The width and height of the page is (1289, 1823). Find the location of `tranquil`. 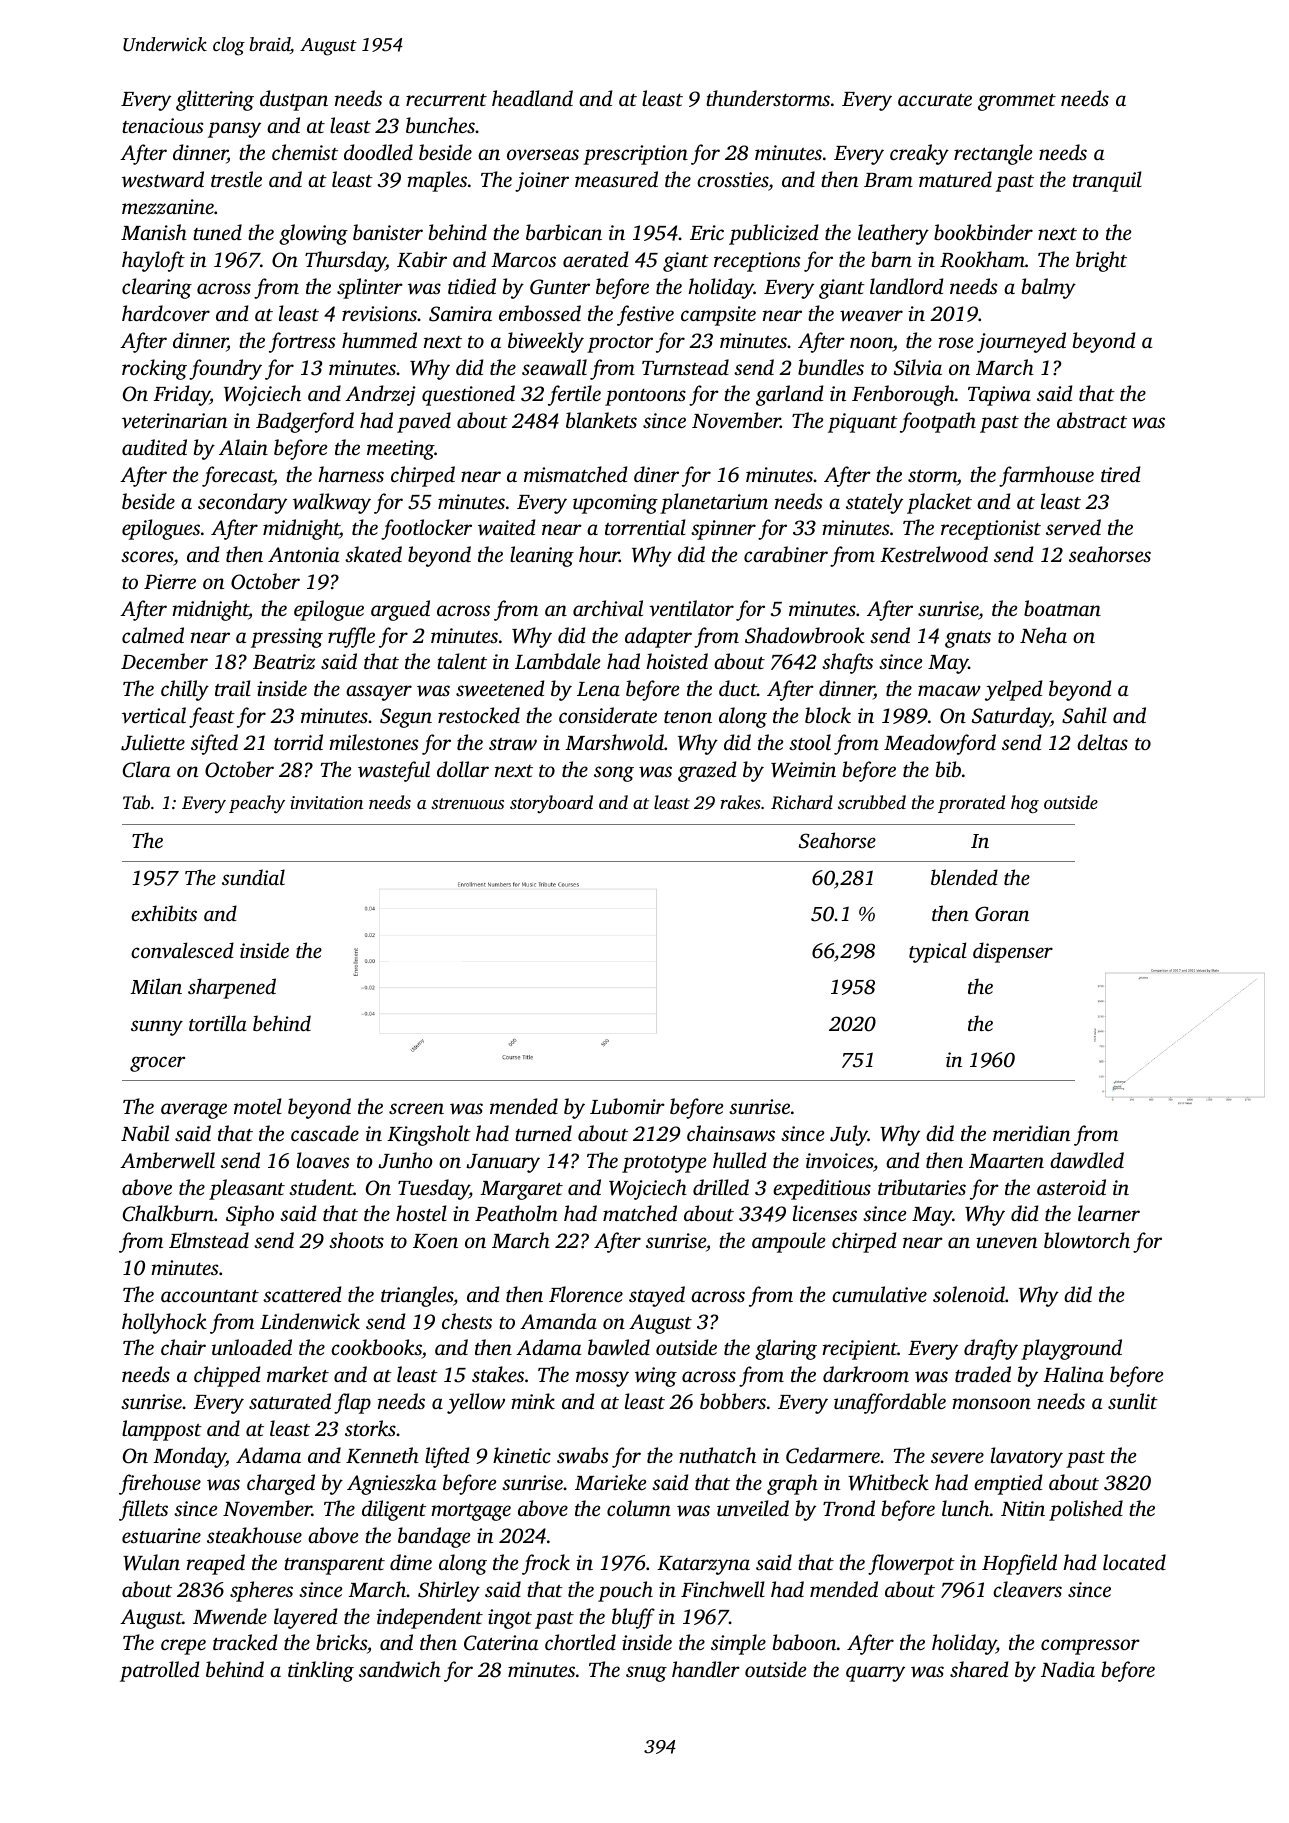

tranquil is located at coordinates (1107, 181).
